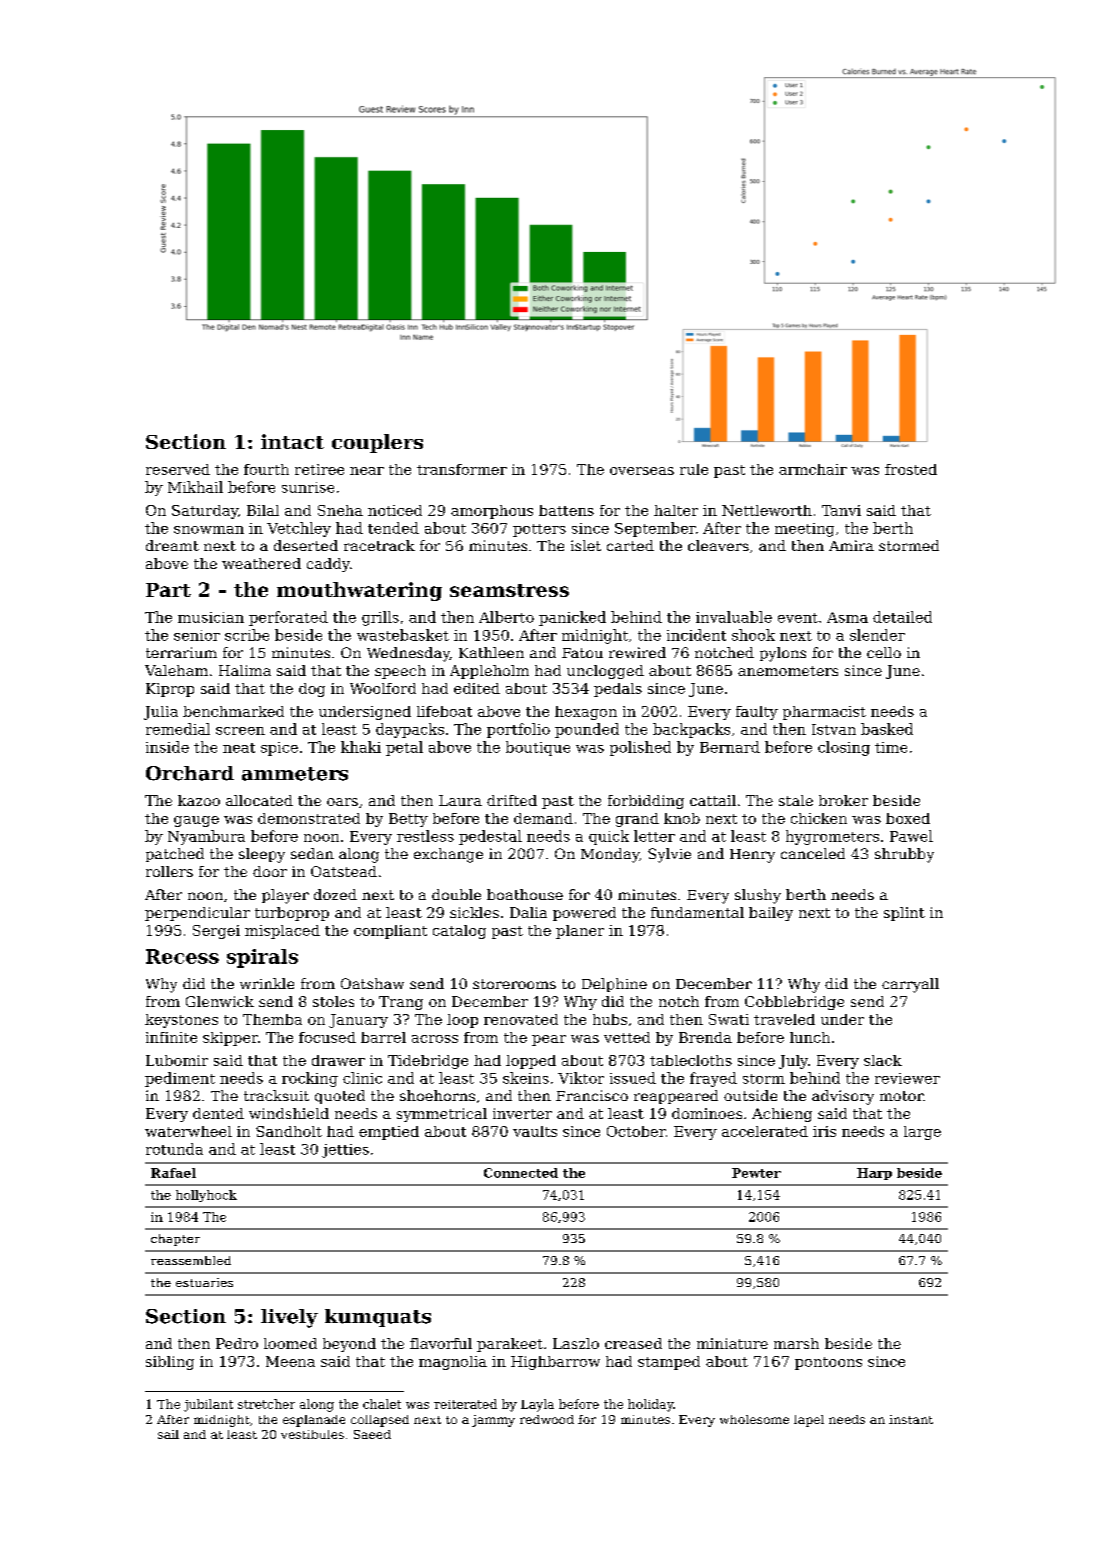 The height and width of the page is (1546, 1093). Describe the element at coordinates (173, 1173) in the page. I see `Rafael` at that location.
